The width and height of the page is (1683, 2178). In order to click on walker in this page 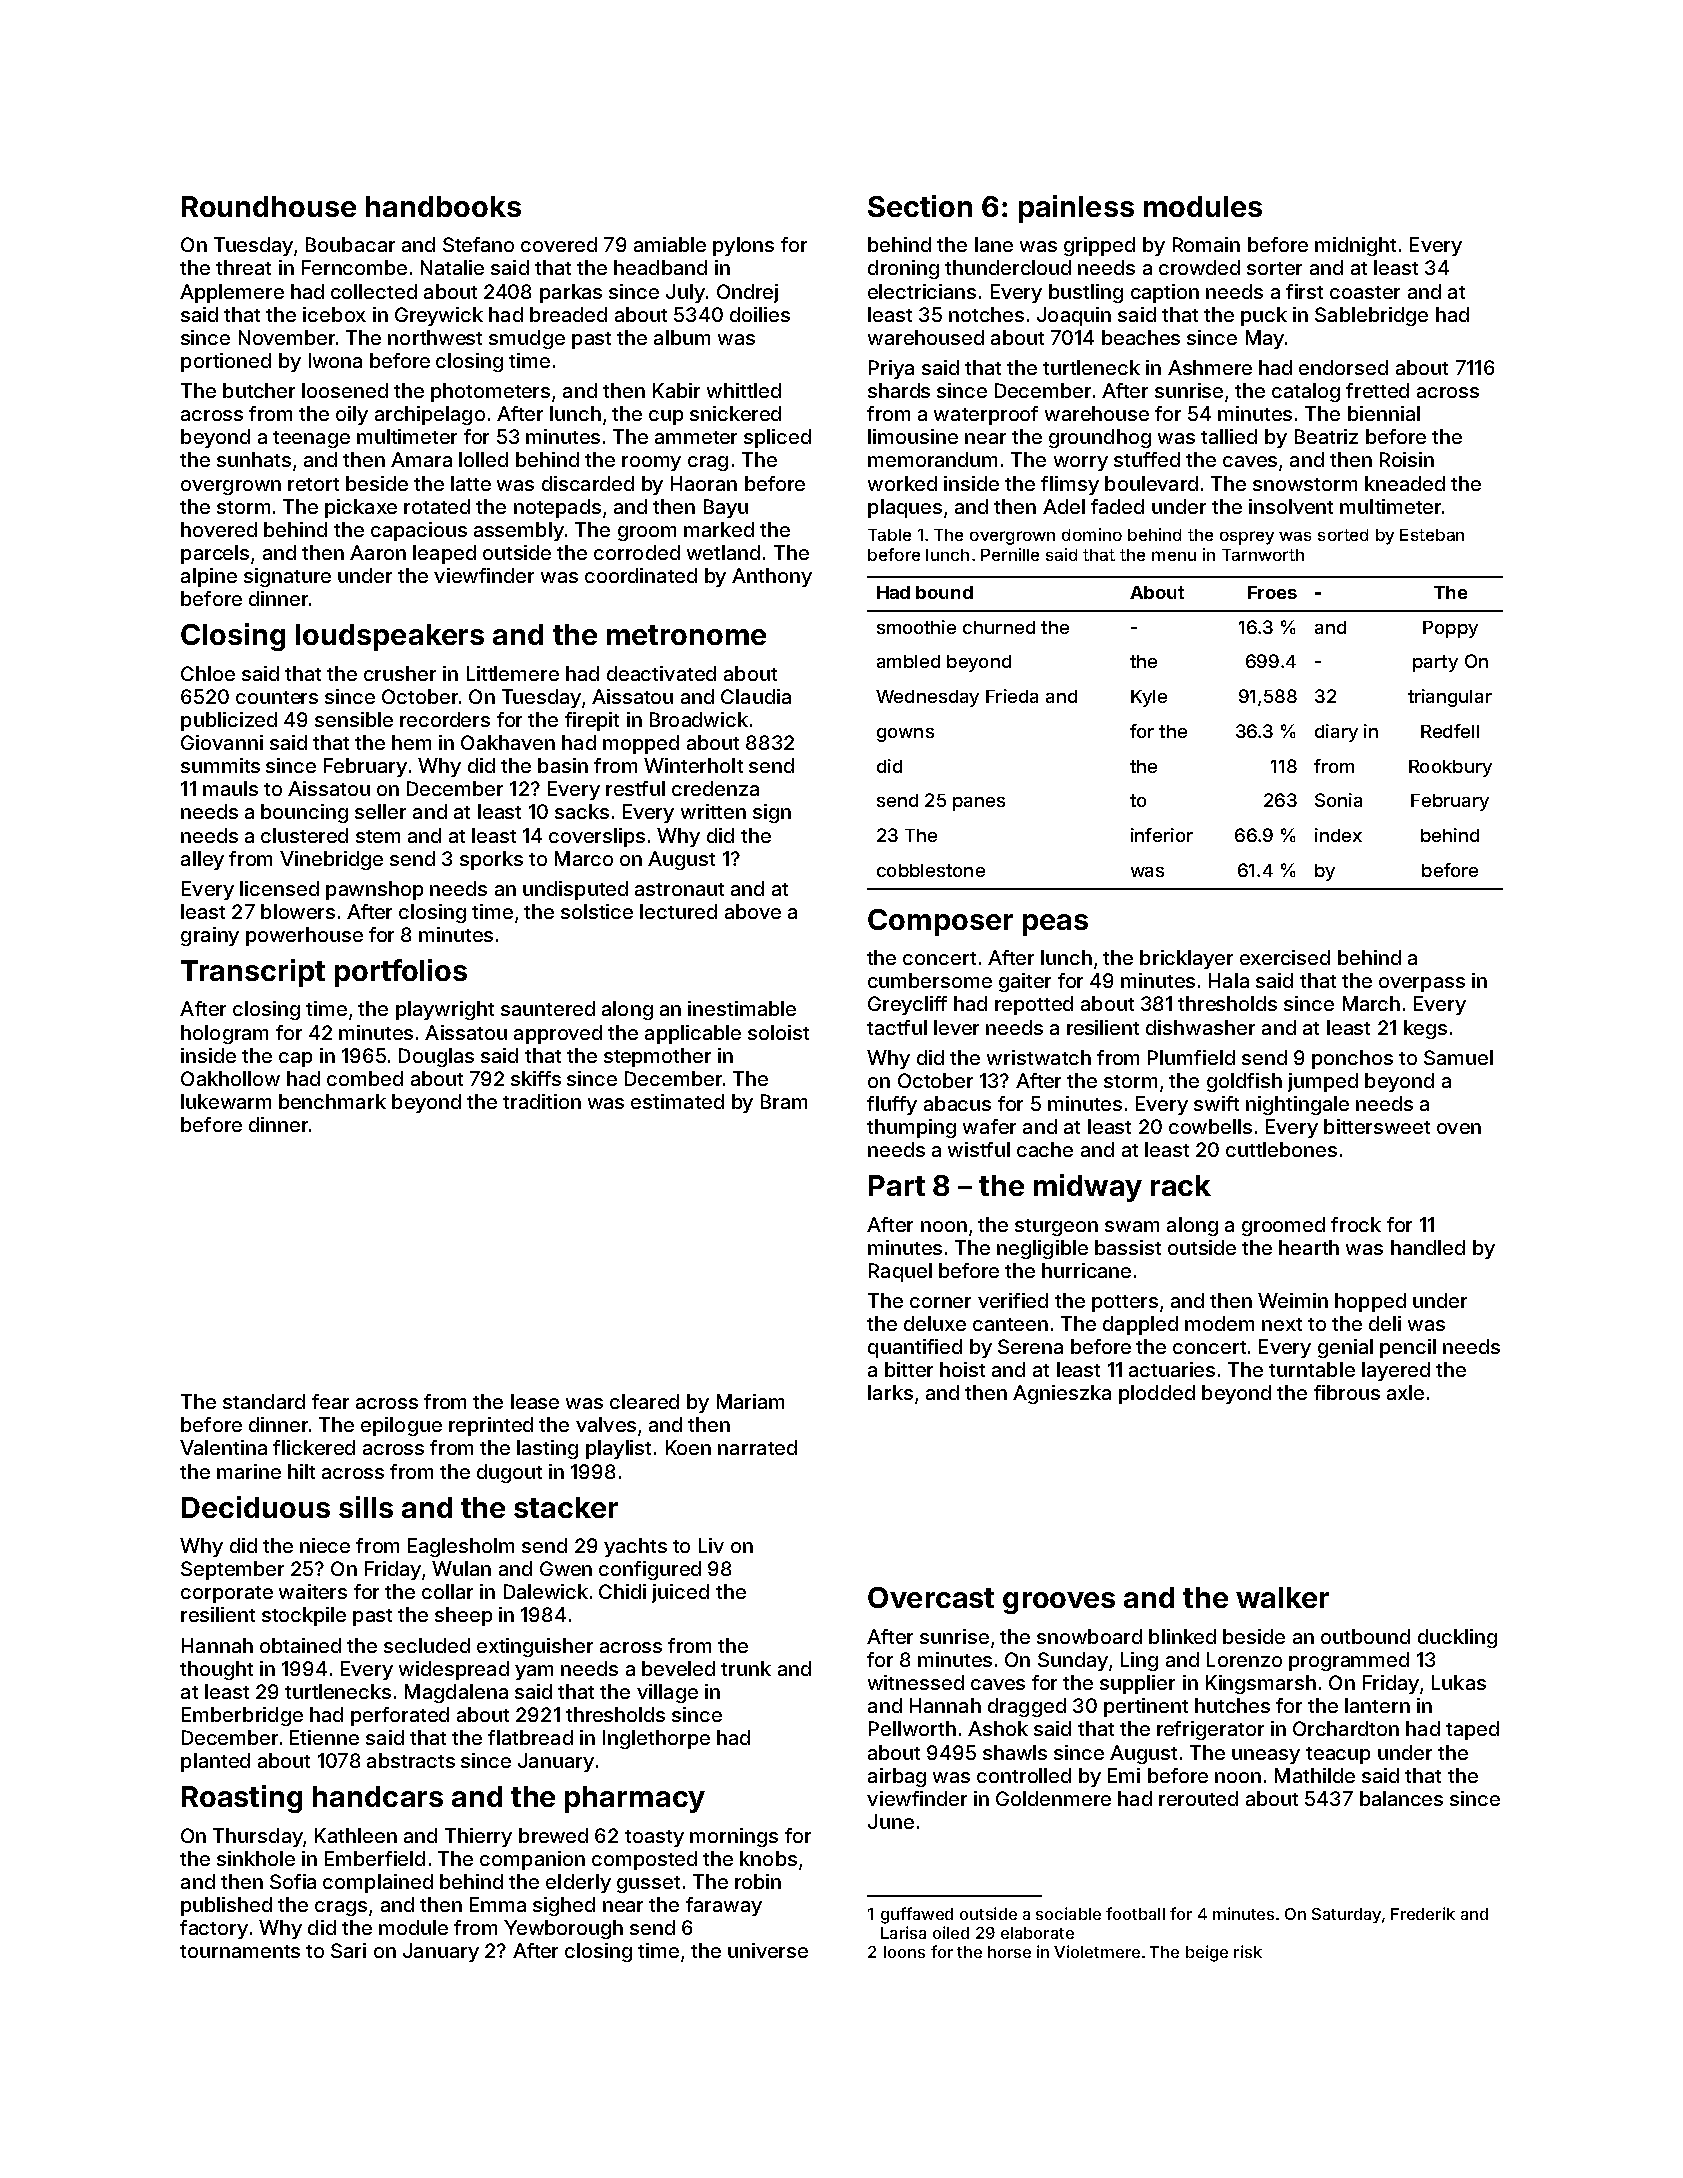, I will do `click(1282, 1597)`.
